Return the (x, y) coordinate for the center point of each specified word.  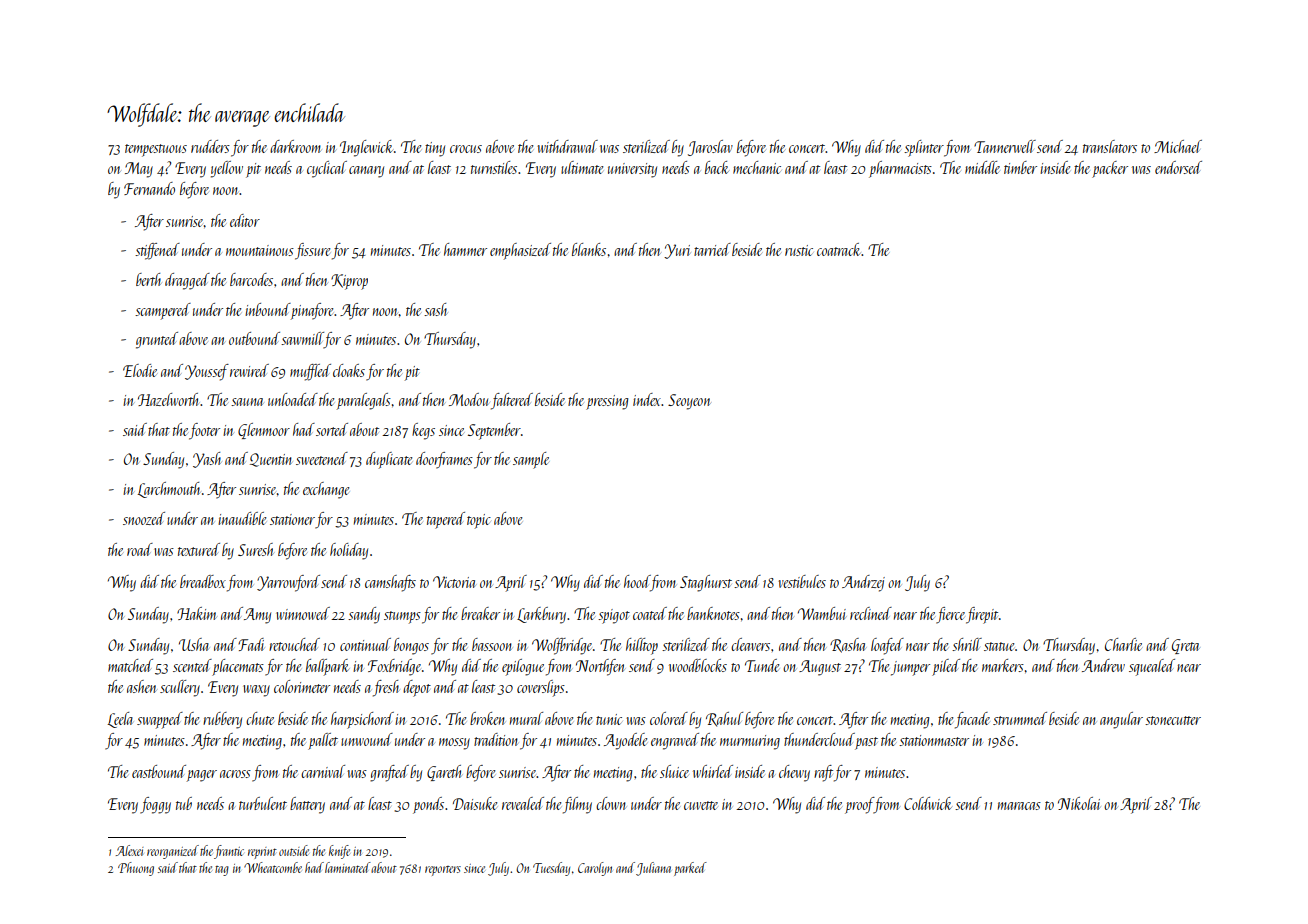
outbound (254, 338)
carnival (323, 771)
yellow (227, 169)
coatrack (839, 249)
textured (199, 549)
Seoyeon (689, 402)
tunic (609, 719)
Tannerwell (1005, 146)
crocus (466, 149)
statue (999, 646)
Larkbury (541, 615)
